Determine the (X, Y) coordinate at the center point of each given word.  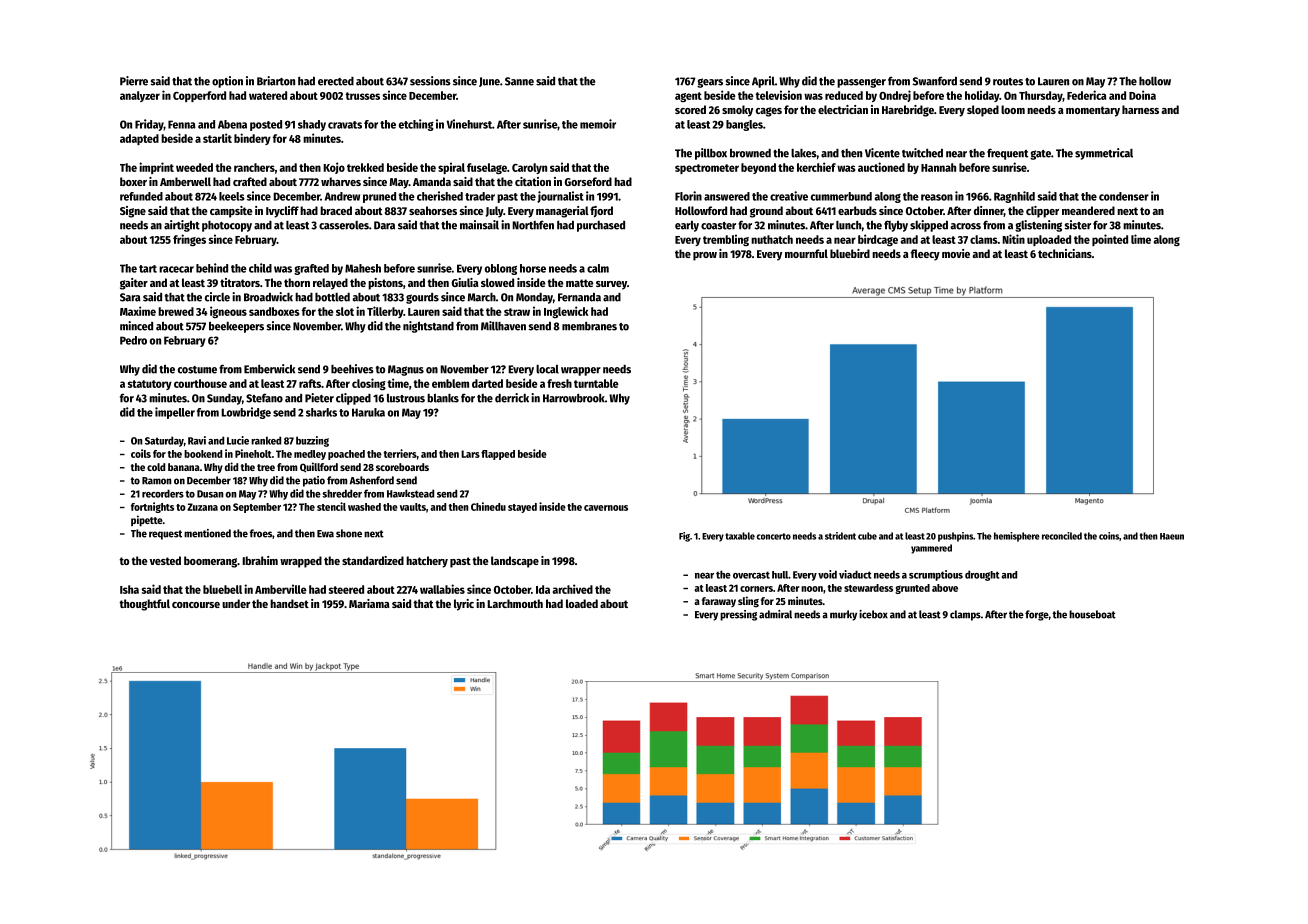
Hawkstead (410, 493)
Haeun (1172, 536)
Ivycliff (282, 212)
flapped (498, 455)
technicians (1065, 253)
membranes (589, 326)
